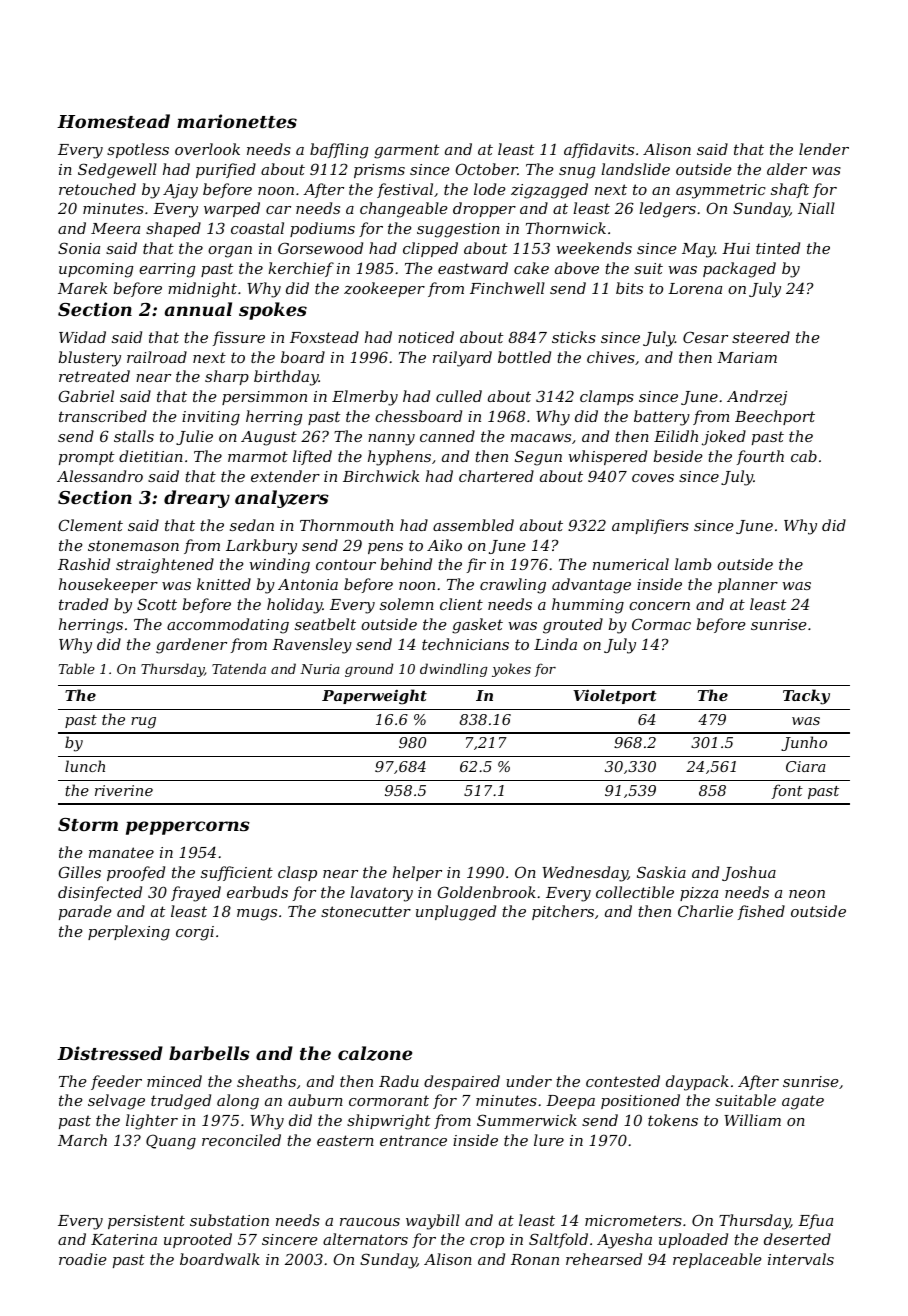 This image has width=908, height=1316. What do you see at coordinates (524, 357) in the image?
I see `bottled` at bounding box center [524, 357].
